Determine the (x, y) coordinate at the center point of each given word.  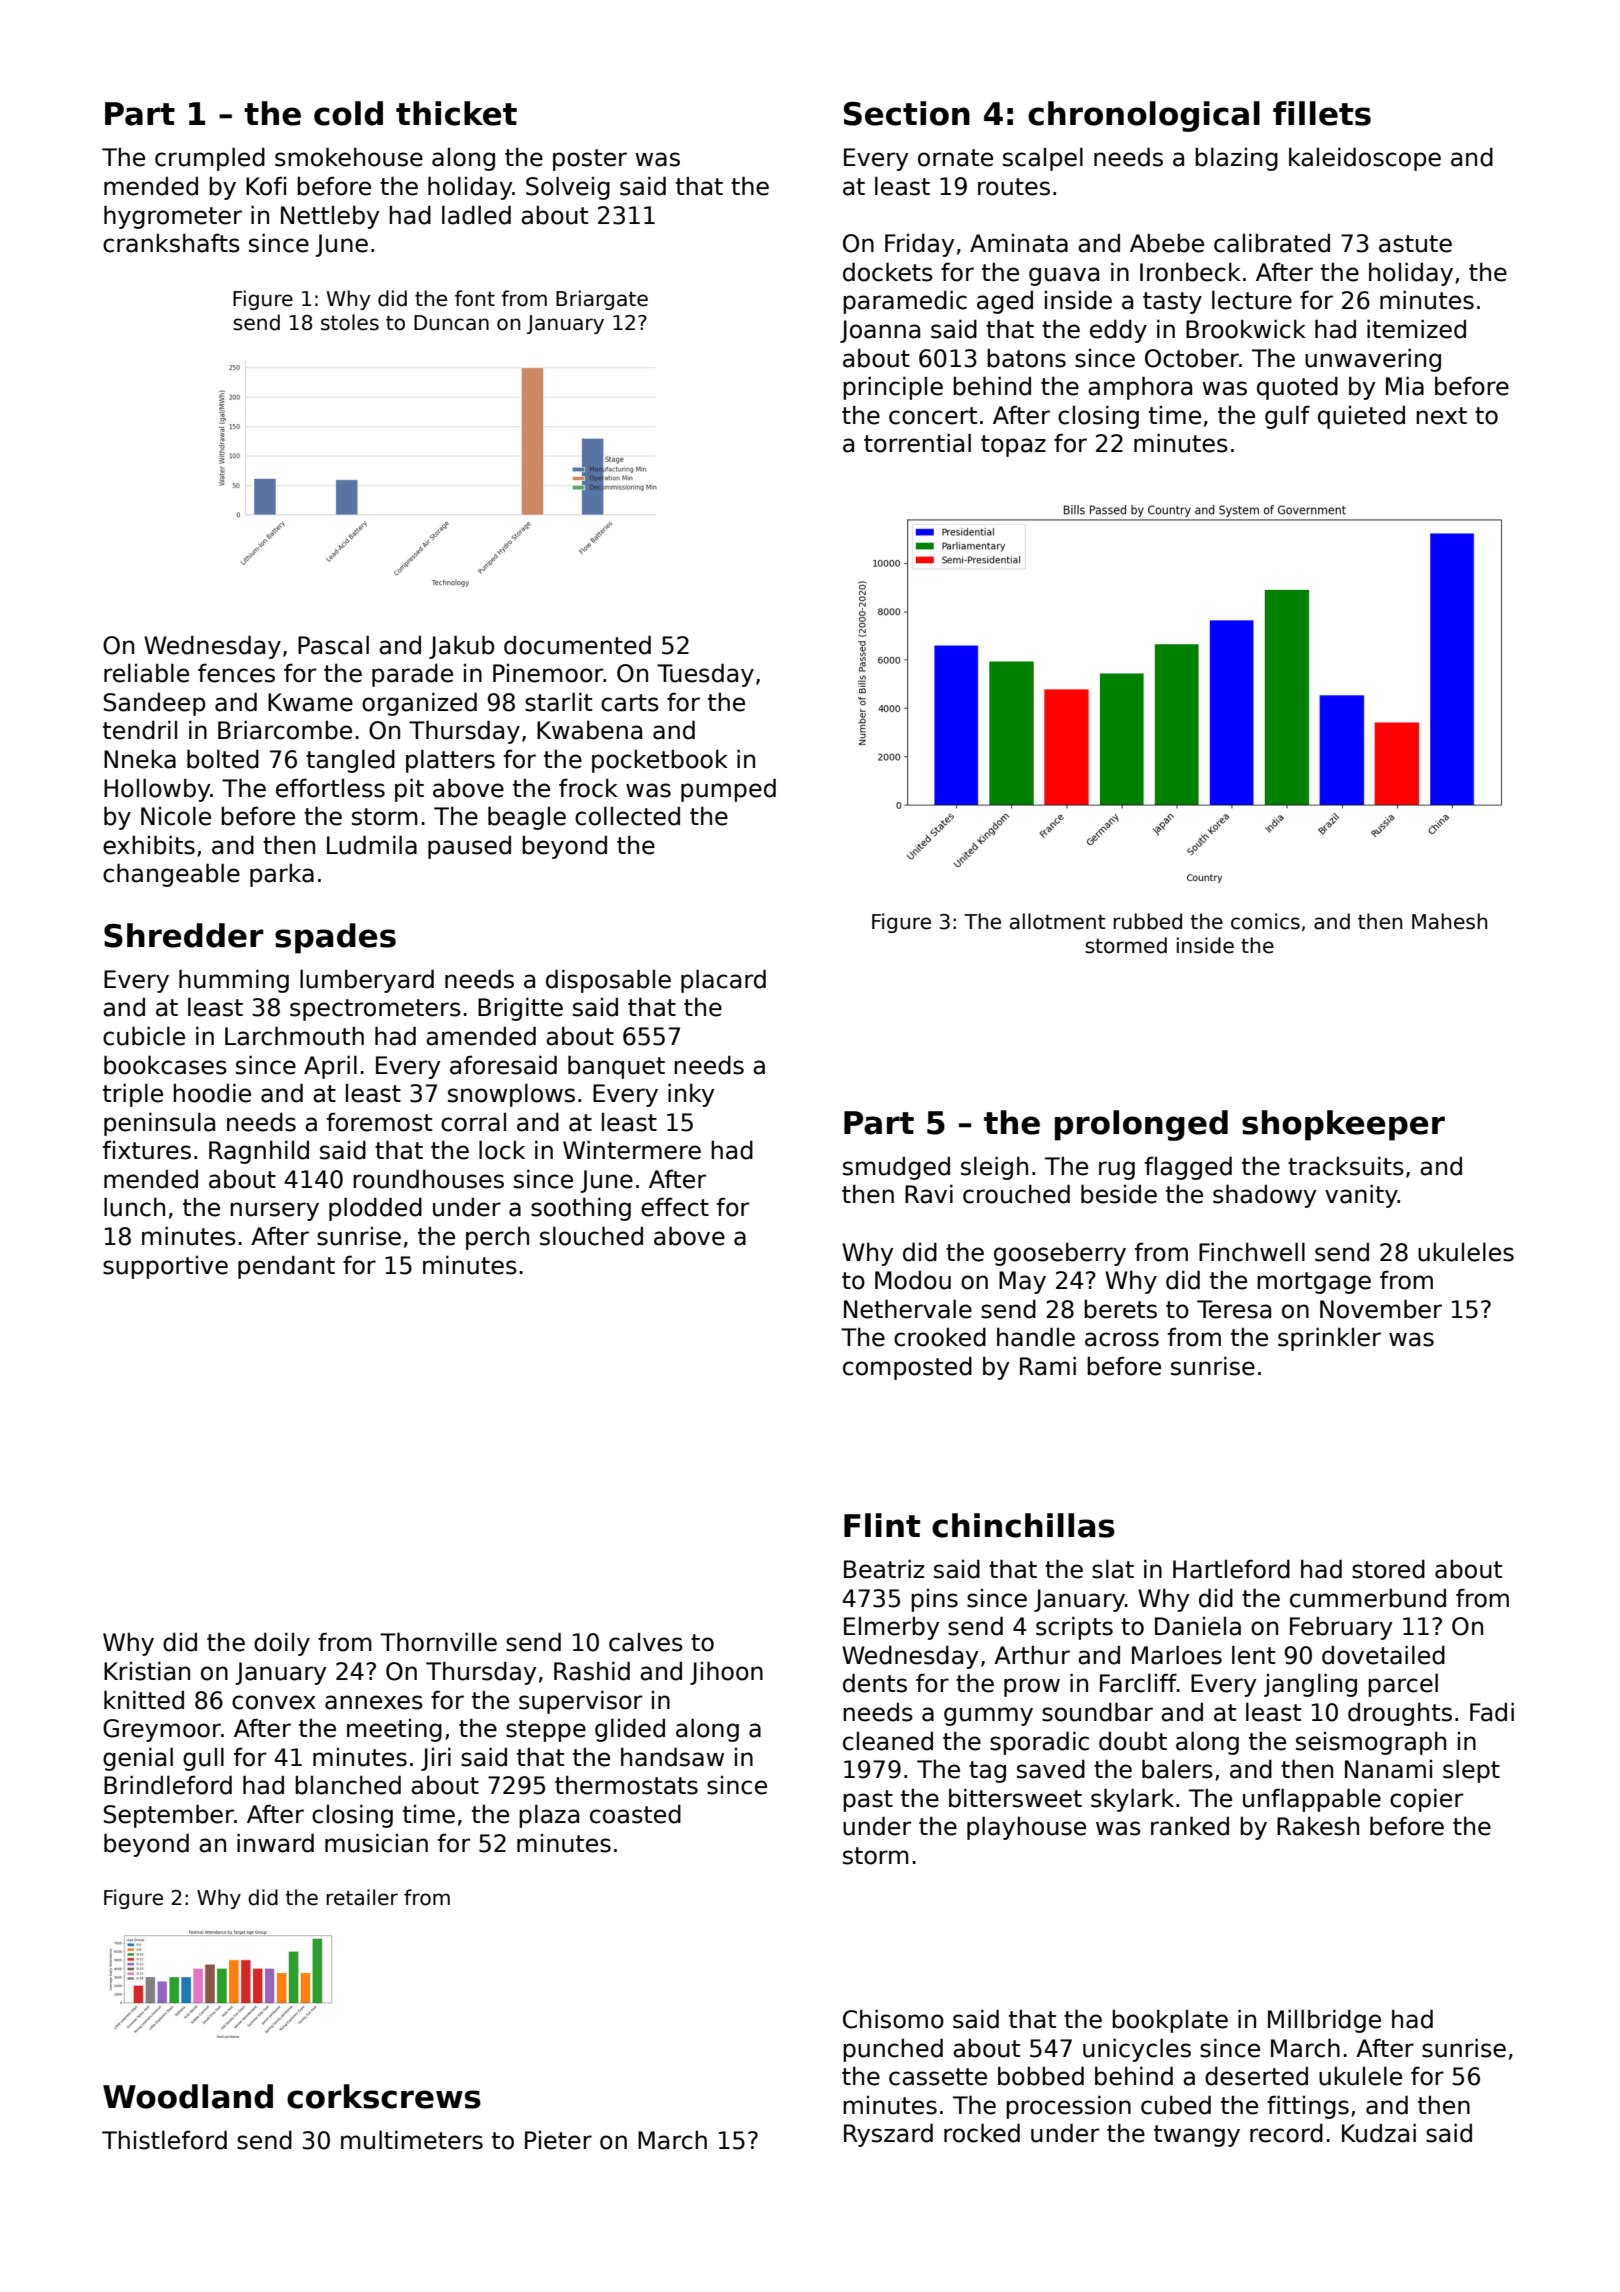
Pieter (558, 2140)
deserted (1256, 2076)
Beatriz (884, 1569)
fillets (1322, 113)
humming (234, 981)
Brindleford (168, 1785)
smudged (896, 1168)
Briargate (602, 300)
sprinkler (1329, 1339)
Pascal (333, 645)
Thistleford (164, 2140)
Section (907, 113)
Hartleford (1231, 1569)
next (1441, 416)
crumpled (210, 159)
